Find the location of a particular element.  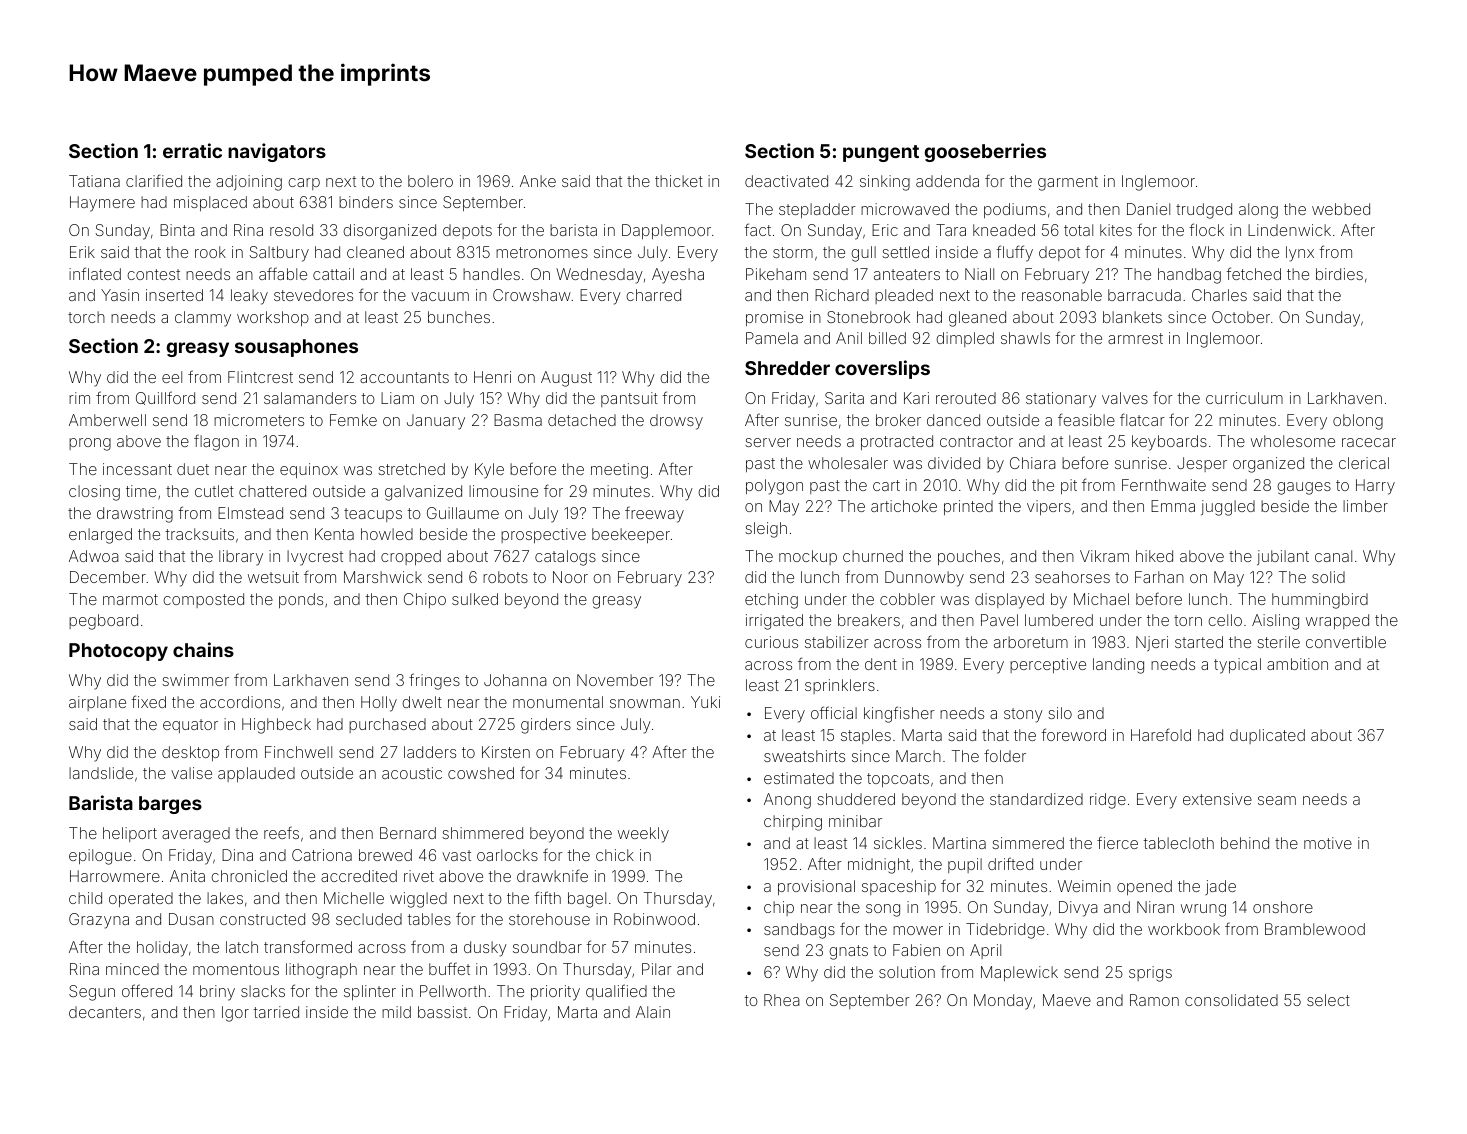

cleaned is located at coordinates (375, 252).
